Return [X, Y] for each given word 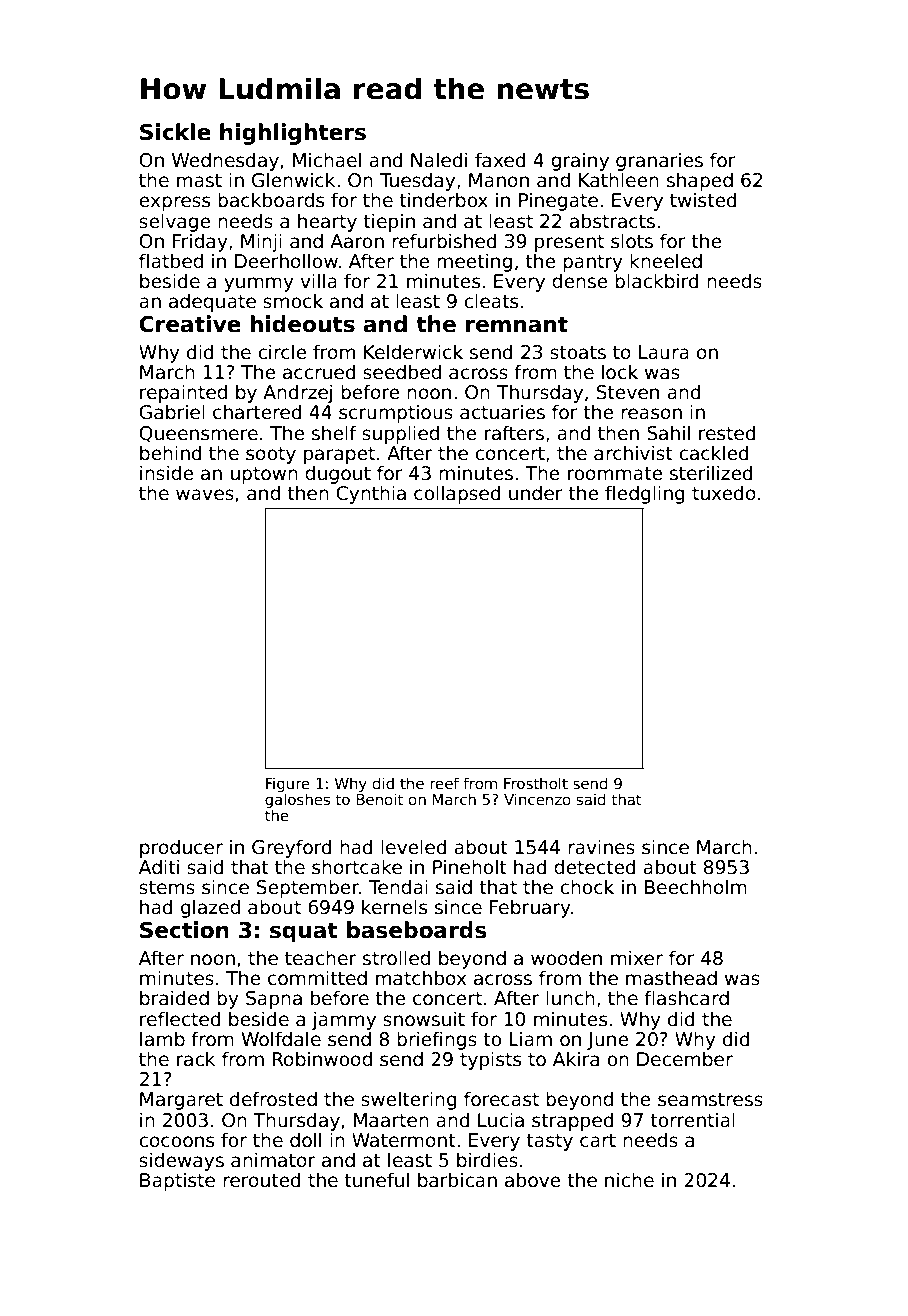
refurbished [444, 241]
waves [205, 495]
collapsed [457, 494]
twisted [703, 200]
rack [196, 1059]
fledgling [645, 494]
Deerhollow [286, 261]
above [533, 1180]
